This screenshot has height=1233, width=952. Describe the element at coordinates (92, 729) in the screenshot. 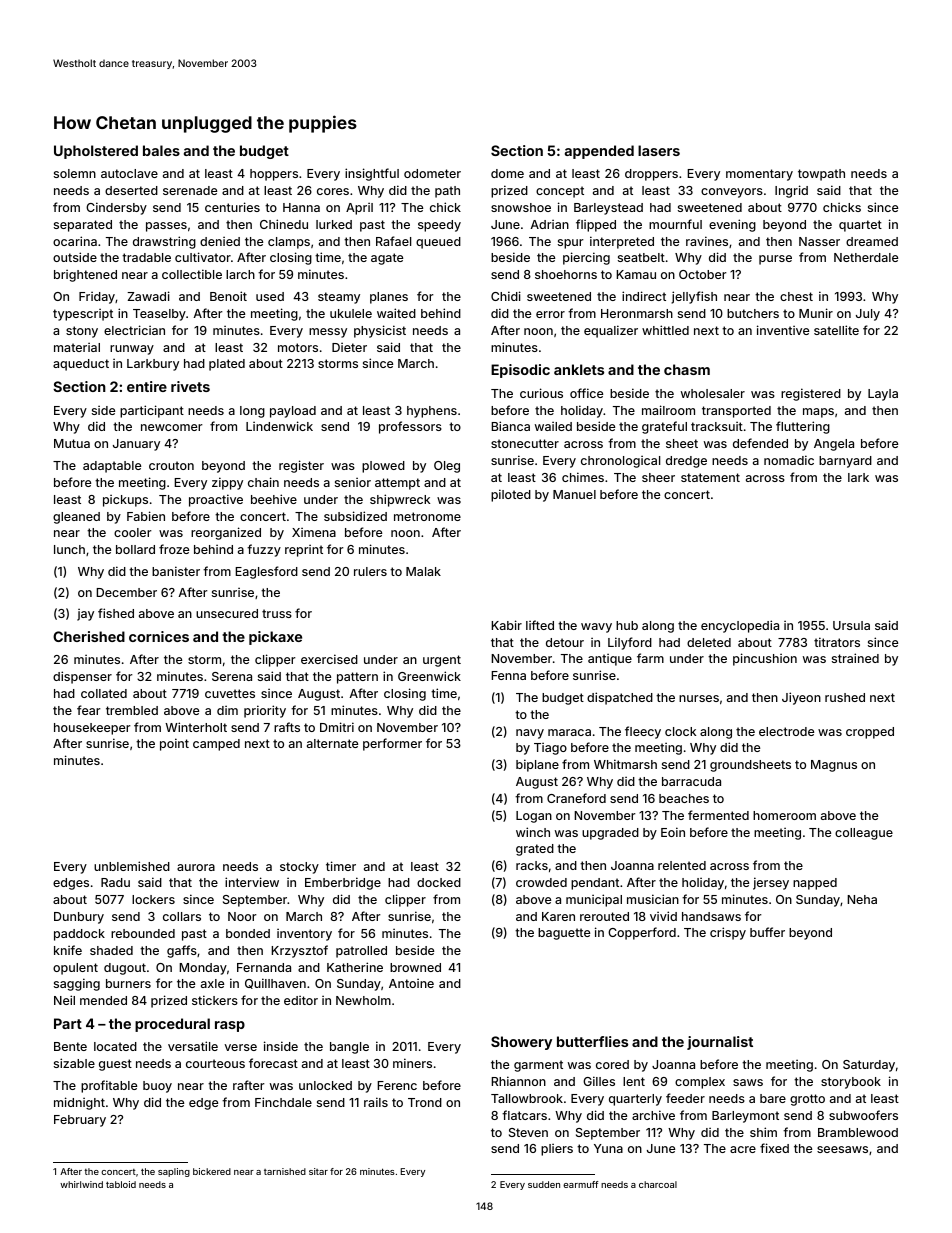

I see `housekeeper` at that location.
